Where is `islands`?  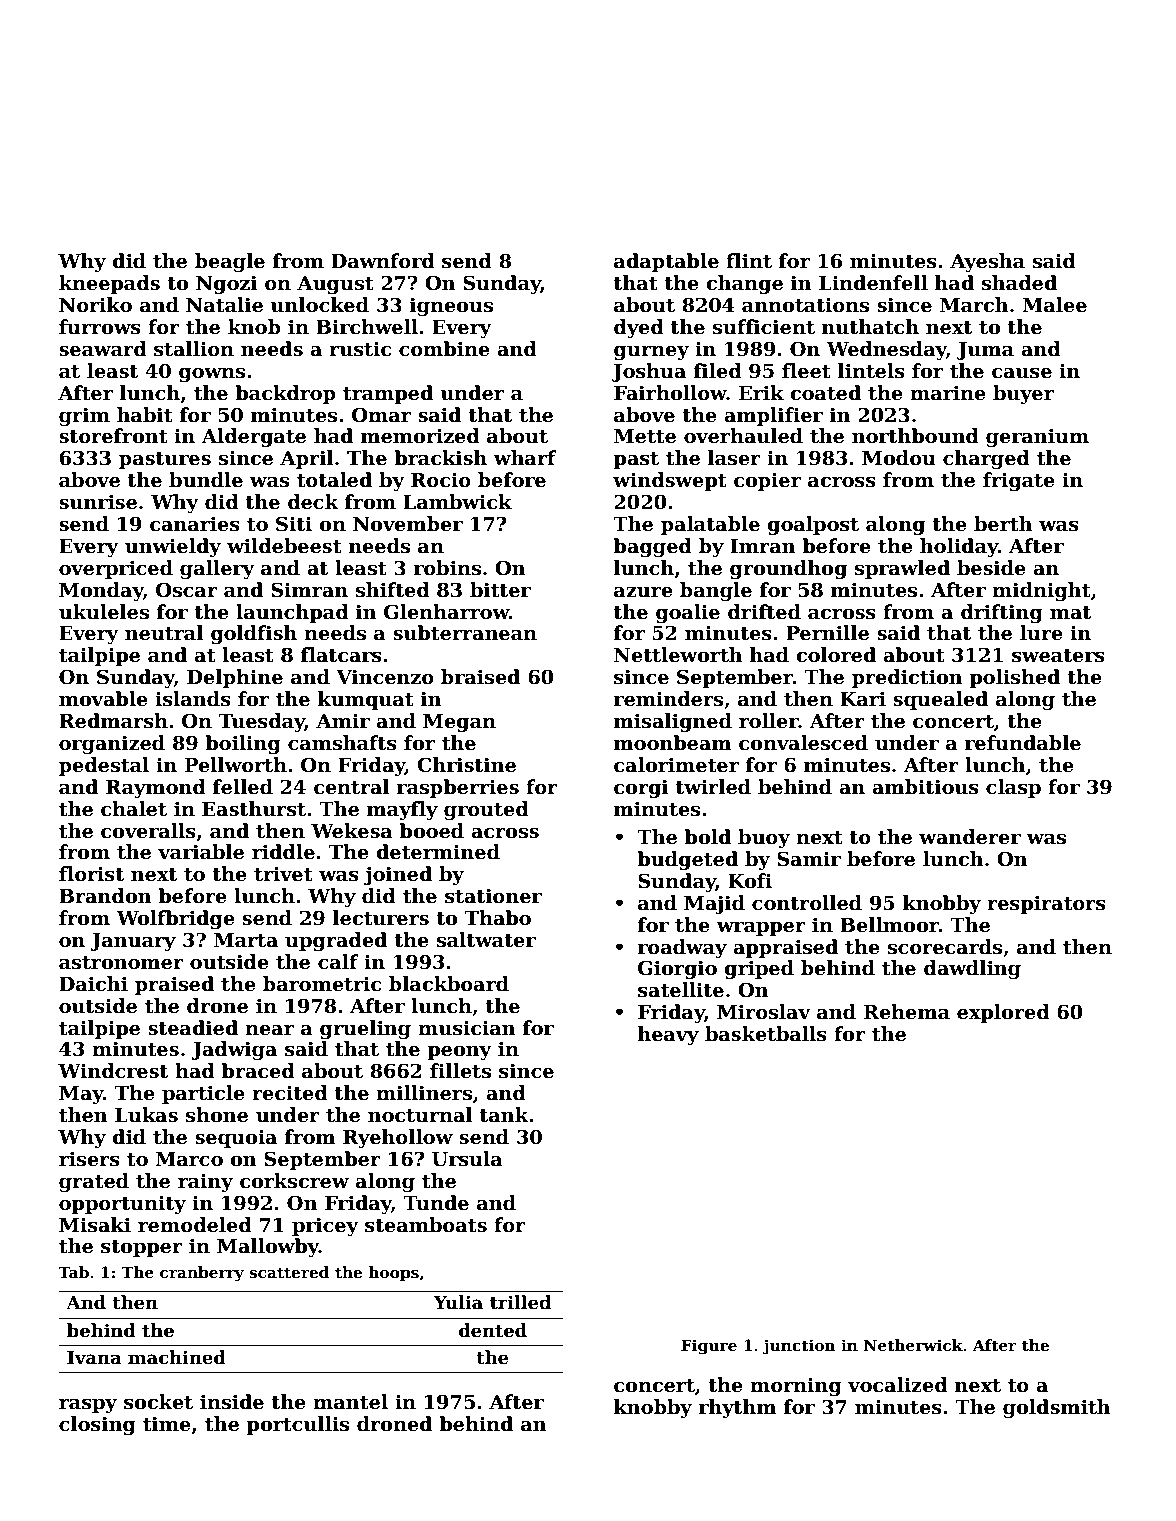 islands is located at coordinates (193, 699).
